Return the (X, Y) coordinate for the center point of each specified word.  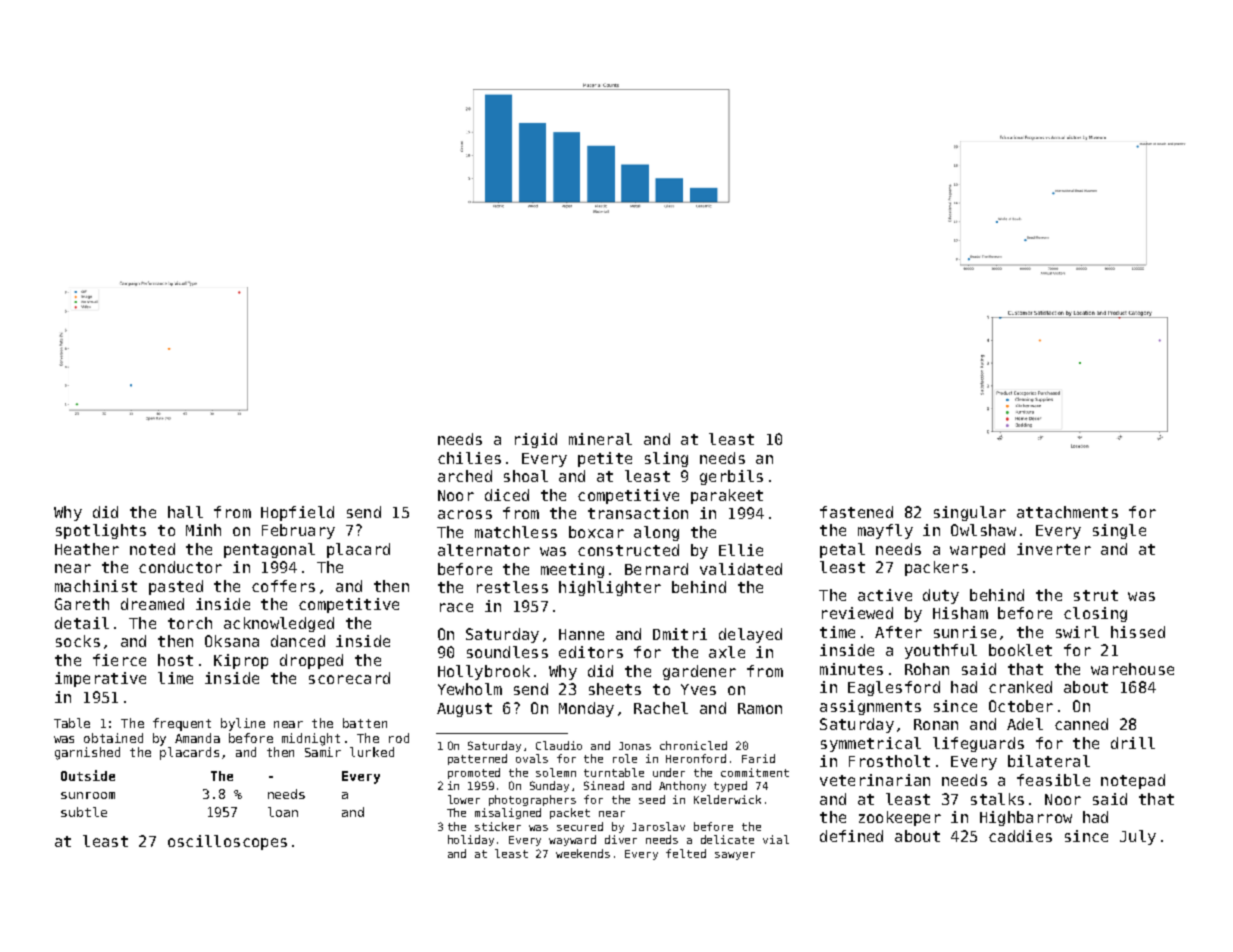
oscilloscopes (227, 842)
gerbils (731, 477)
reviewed (857, 613)
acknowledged (279, 624)
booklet (1020, 650)
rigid (536, 440)
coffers (283, 586)
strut (1096, 595)
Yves (698, 689)
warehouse (1132, 669)
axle (727, 652)
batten (365, 723)
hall (185, 512)
